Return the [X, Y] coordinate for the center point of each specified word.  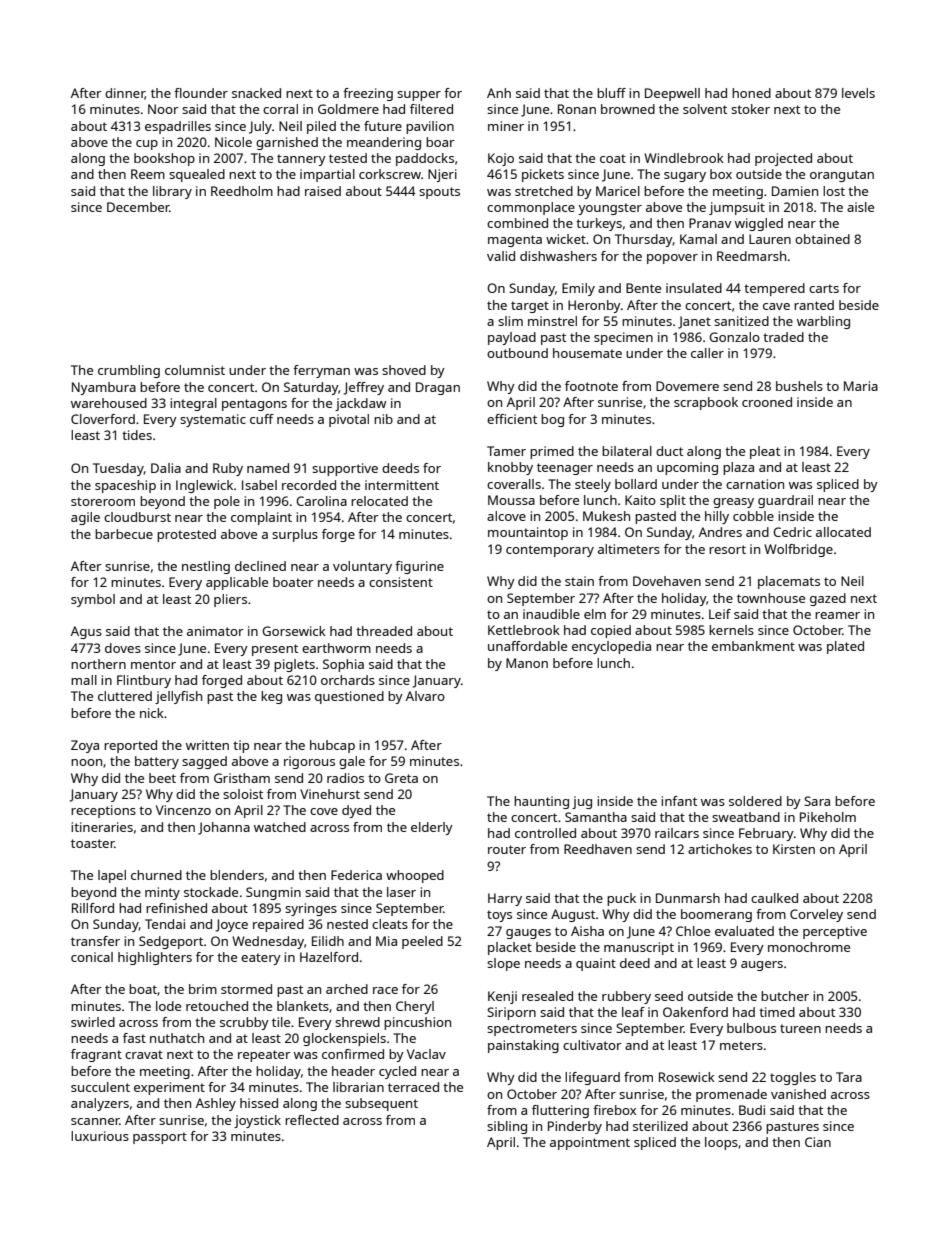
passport [160, 1138]
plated [845, 647]
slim [510, 321]
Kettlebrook [524, 630]
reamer [837, 615]
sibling [507, 1127]
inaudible [551, 614]
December [138, 207]
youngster [610, 209]
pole [227, 502]
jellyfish [178, 697]
